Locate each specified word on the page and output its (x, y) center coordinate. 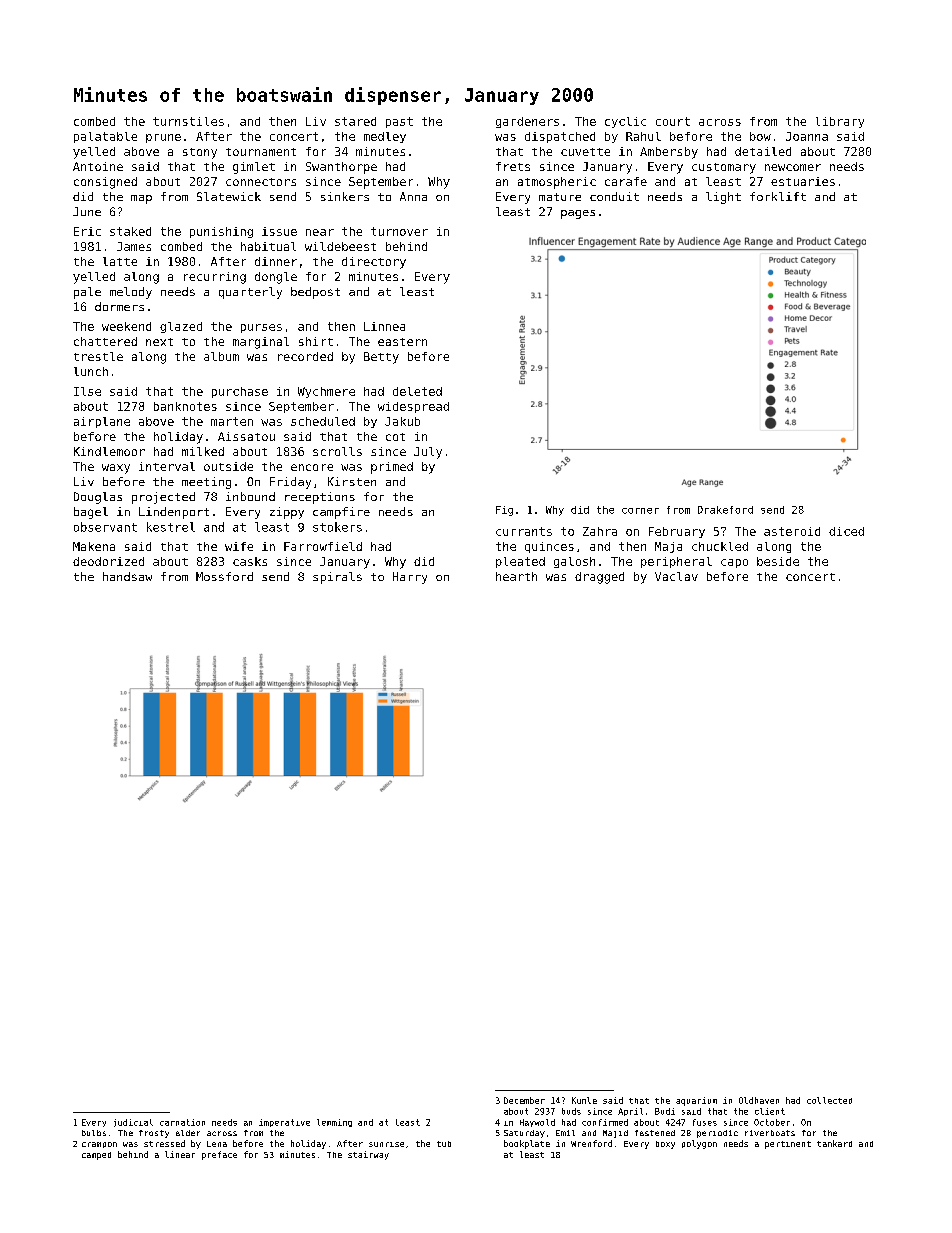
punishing (221, 232)
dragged (599, 578)
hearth (516, 576)
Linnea (384, 326)
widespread (413, 407)
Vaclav (676, 576)
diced (846, 531)
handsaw (127, 576)
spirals (337, 578)
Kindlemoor (109, 451)
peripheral (676, 562)
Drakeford (725, 510)
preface (219, 1155)
